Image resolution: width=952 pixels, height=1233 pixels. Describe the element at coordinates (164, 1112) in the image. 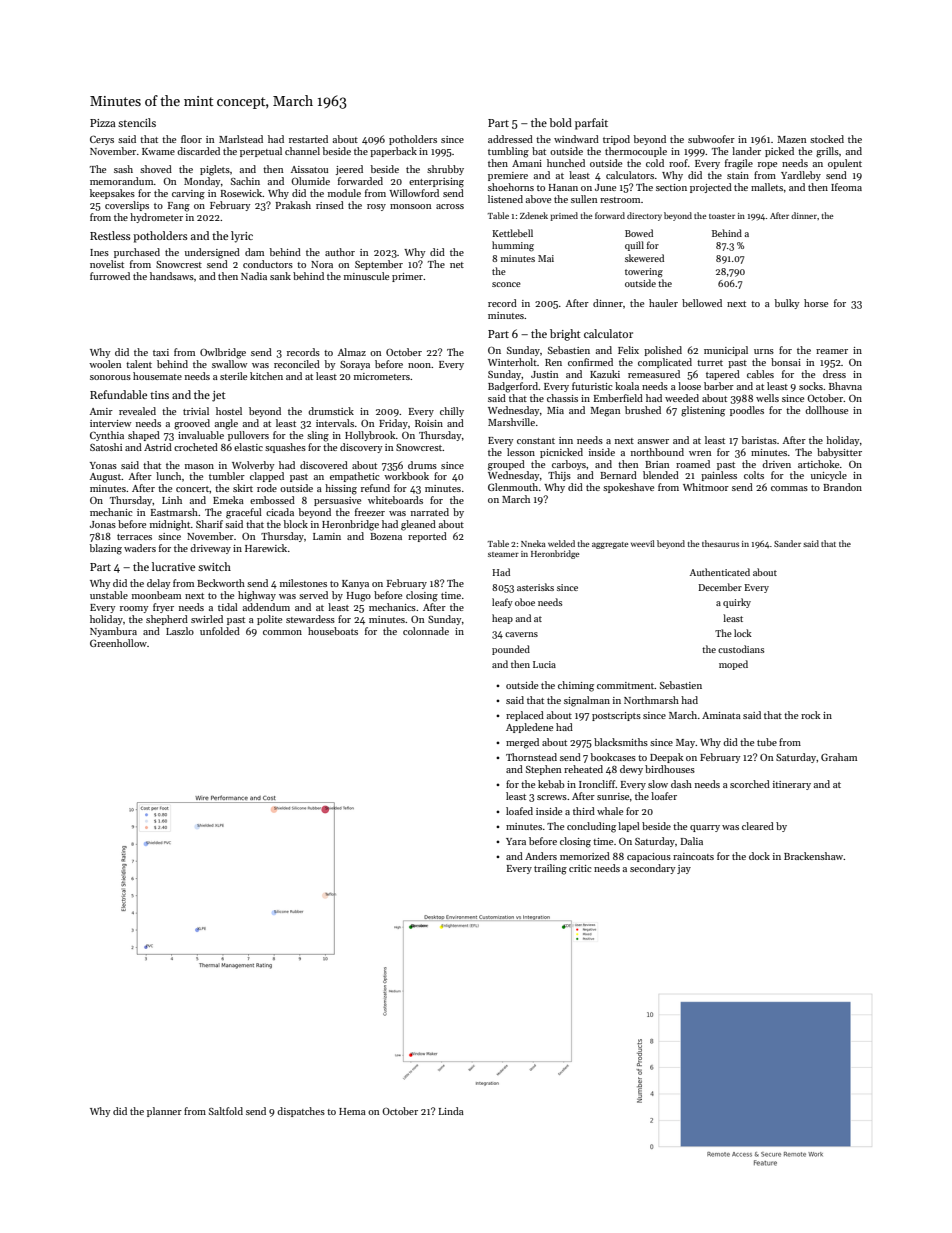

I see `planner` at that location.
